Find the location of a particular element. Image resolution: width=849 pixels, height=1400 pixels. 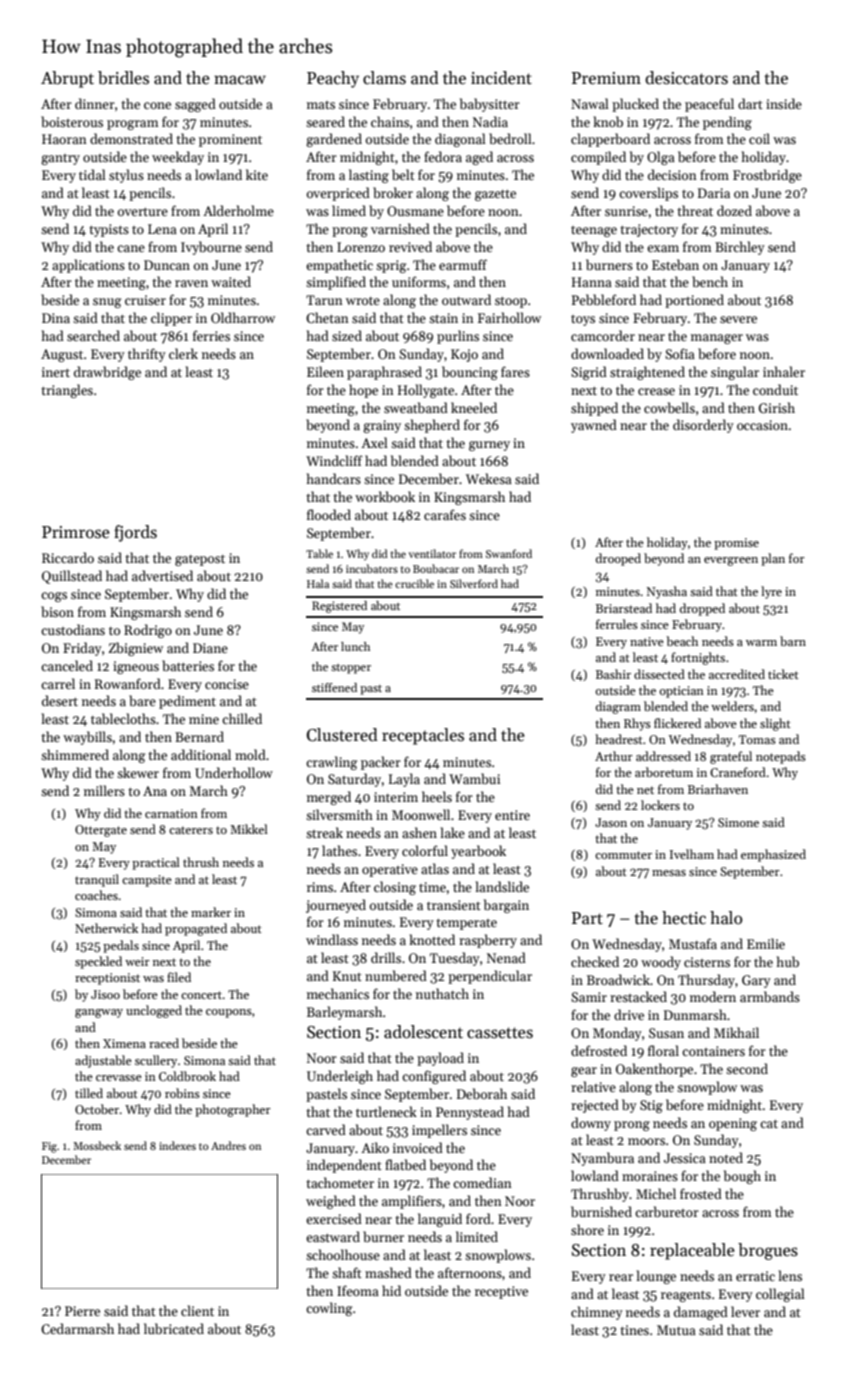

incident is located at coordinates (501, 78).
